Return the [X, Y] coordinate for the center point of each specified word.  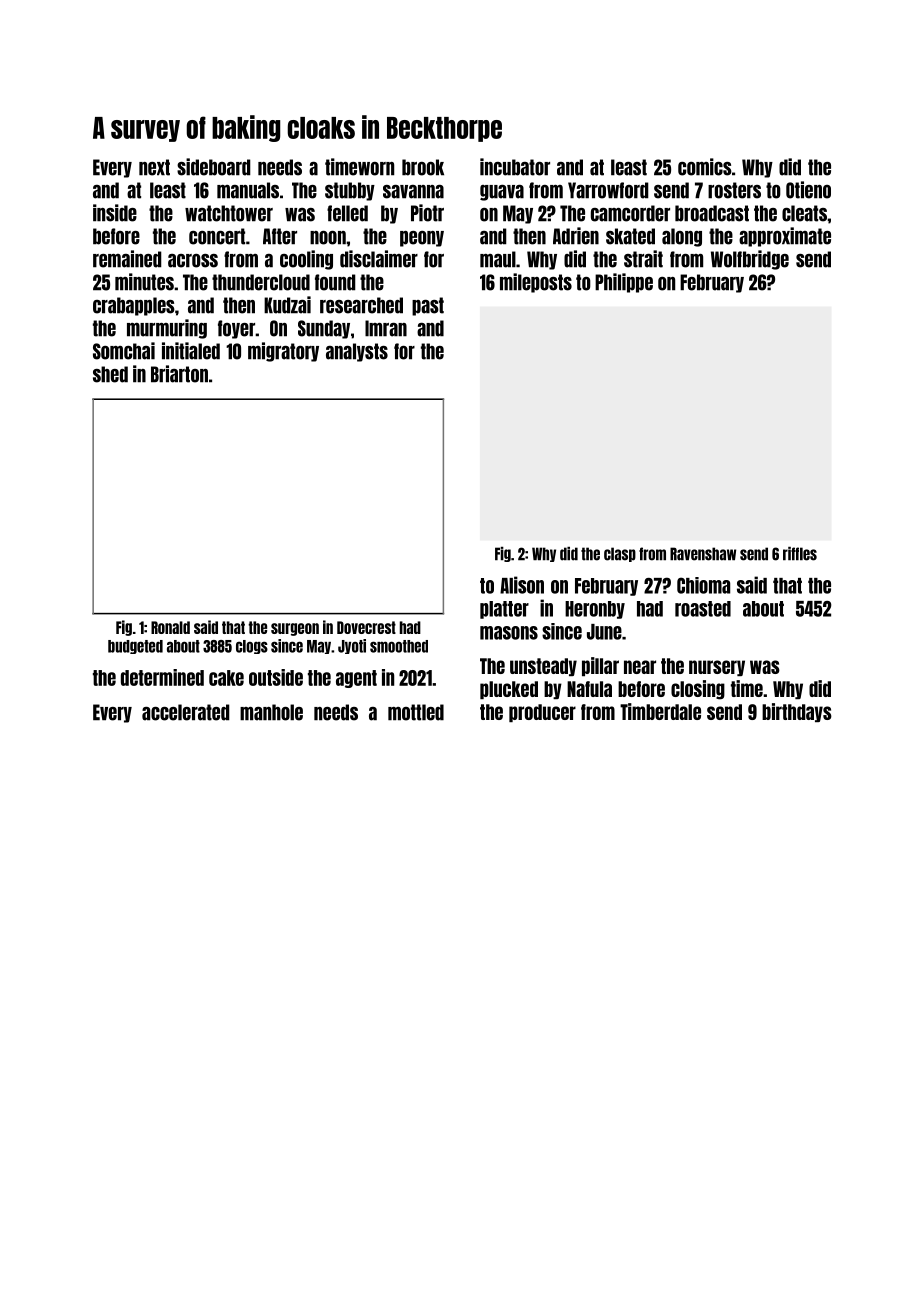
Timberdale [660, 711]
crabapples [134, 306]
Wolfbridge [750, 260]
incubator [515, 167]
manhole [271, 712]
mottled [416, 712]
